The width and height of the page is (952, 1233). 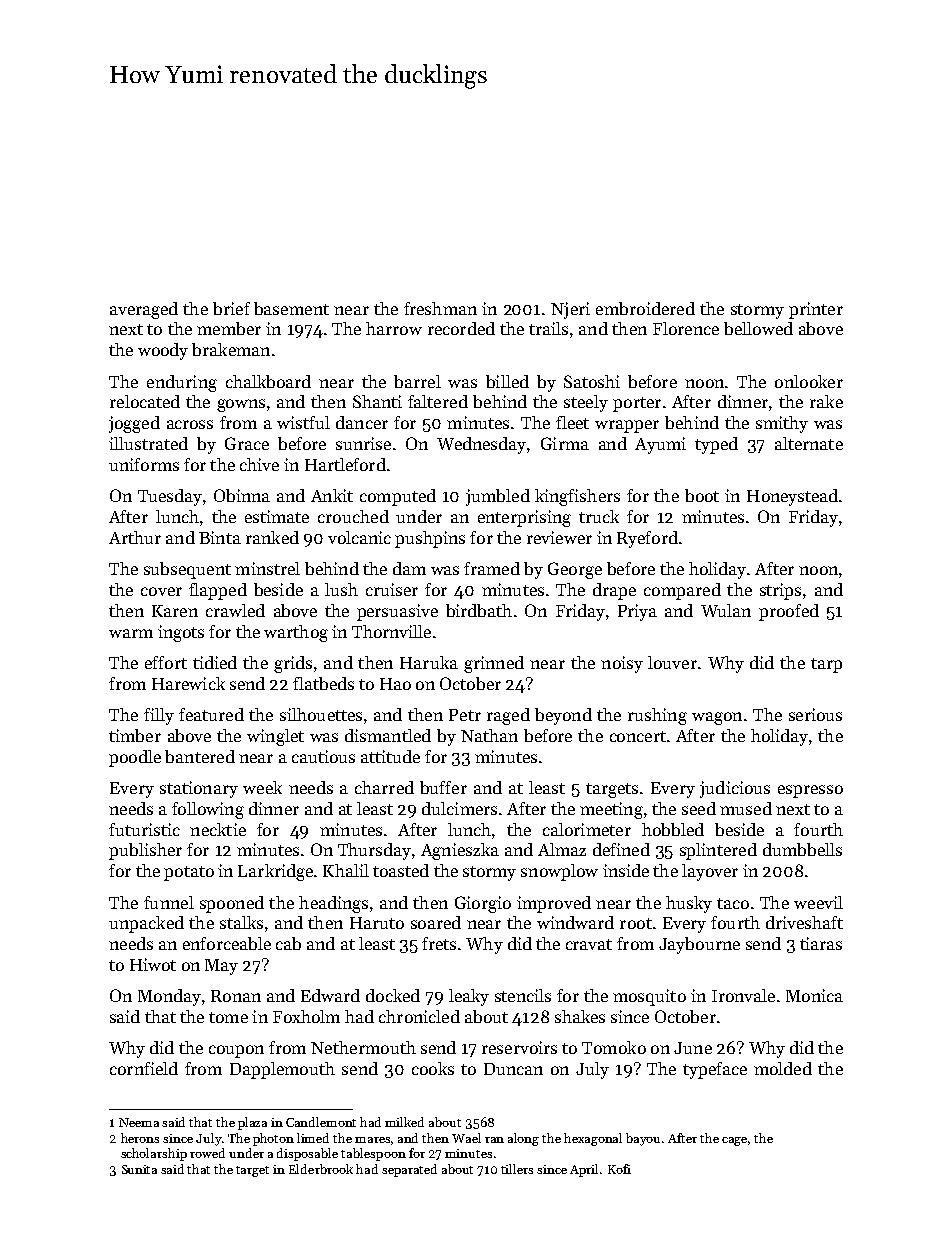 What do you see at coordinates (377, 923) in the page?
I see `Haruto` at bounding box center [377, 923].
